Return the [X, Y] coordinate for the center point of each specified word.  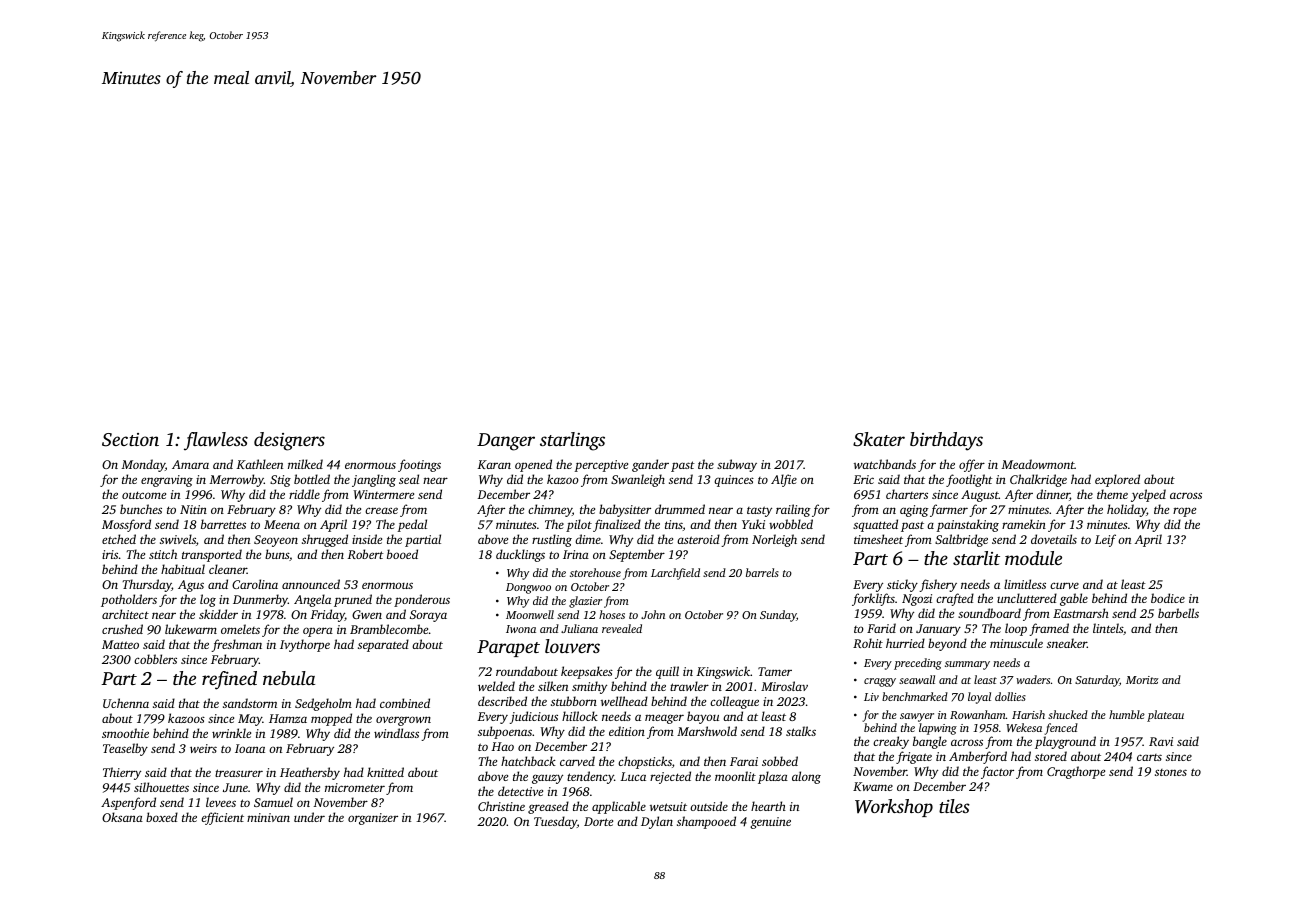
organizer [373, 819]
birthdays [946, 441]
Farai [744, 761]
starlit [976, 558]
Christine [501, 806]
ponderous [422, 600]
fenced [1061, 730]
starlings [572, 441]
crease [381, 510]
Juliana [579, 628]
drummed [680, 509]
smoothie [125, 733]
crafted [955, 599]
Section [130, 440]
